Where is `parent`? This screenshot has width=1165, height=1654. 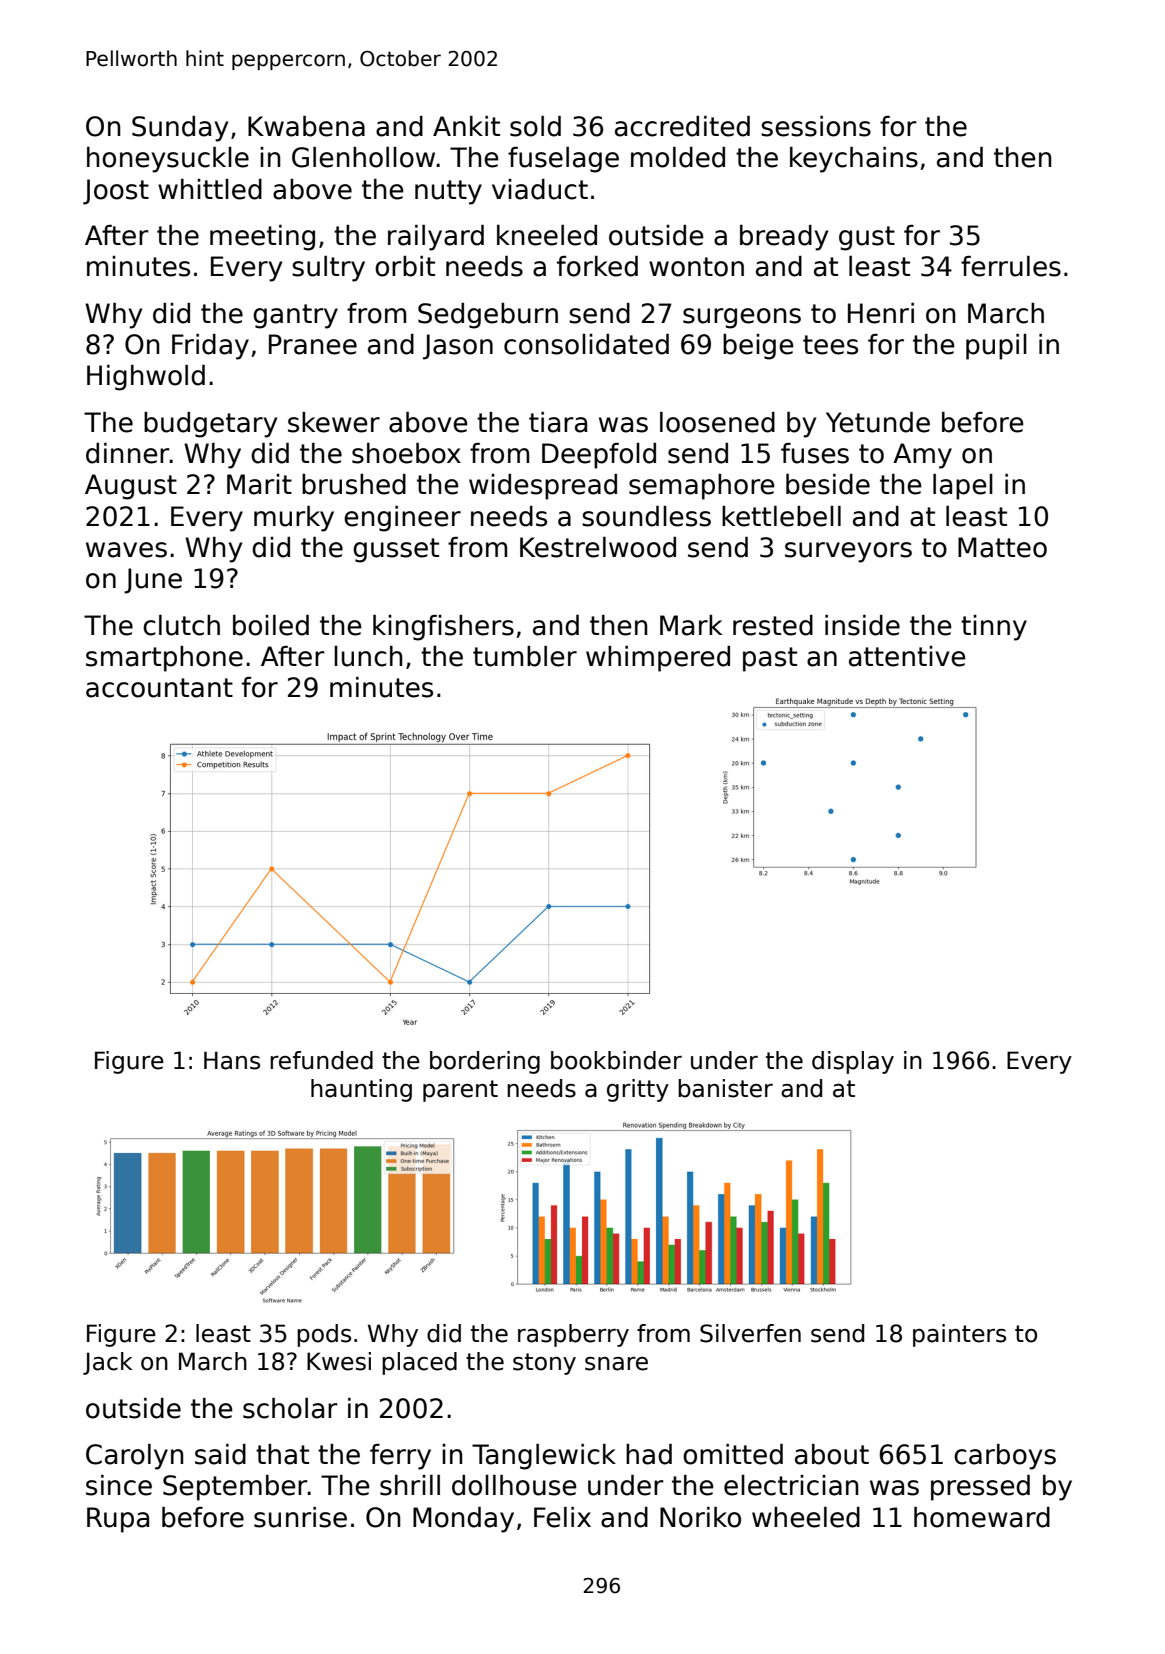
parent is located at coordinates (460, 1091).
